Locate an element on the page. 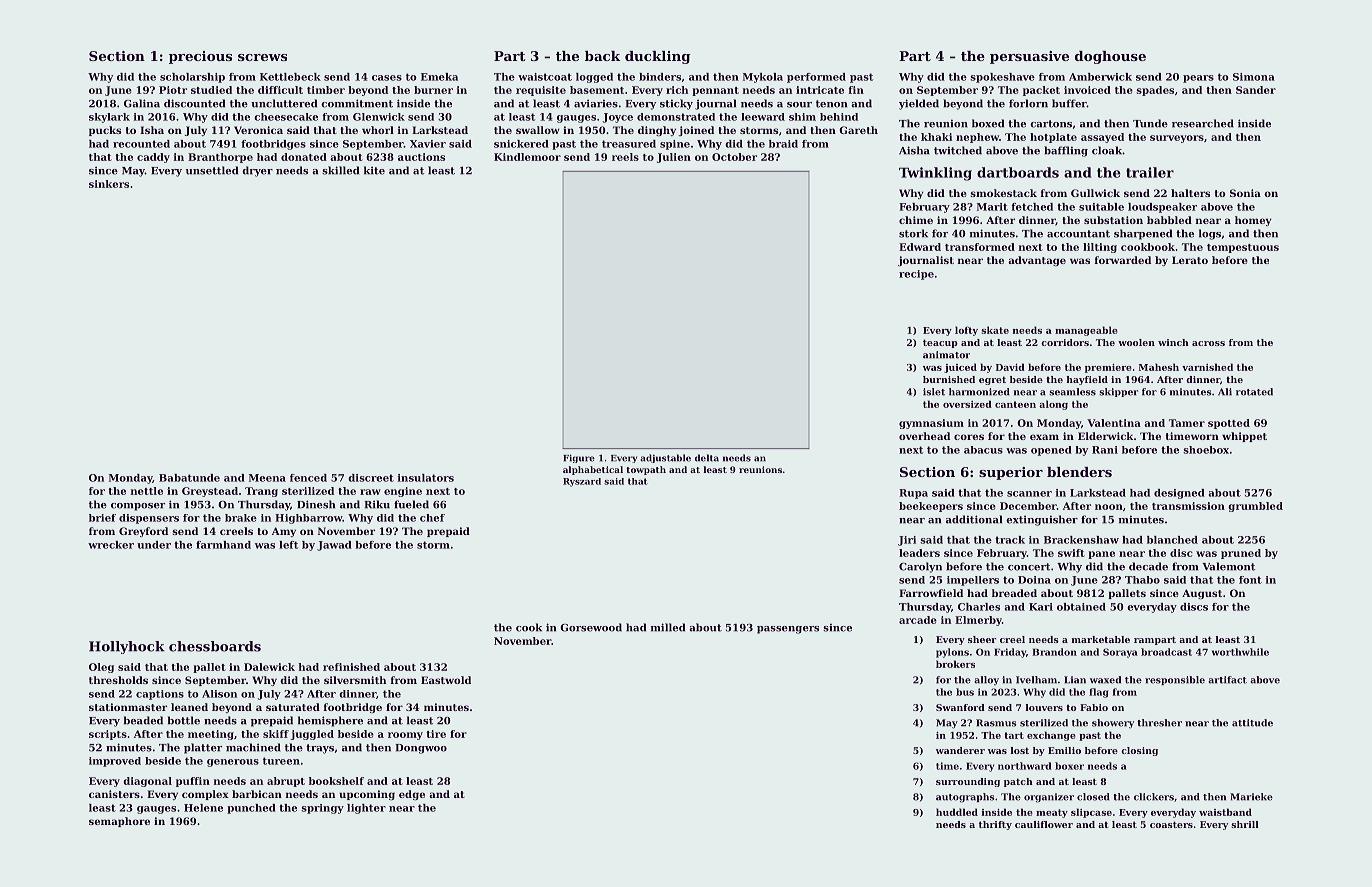  Mykola is located at coordinates (763, 78).
